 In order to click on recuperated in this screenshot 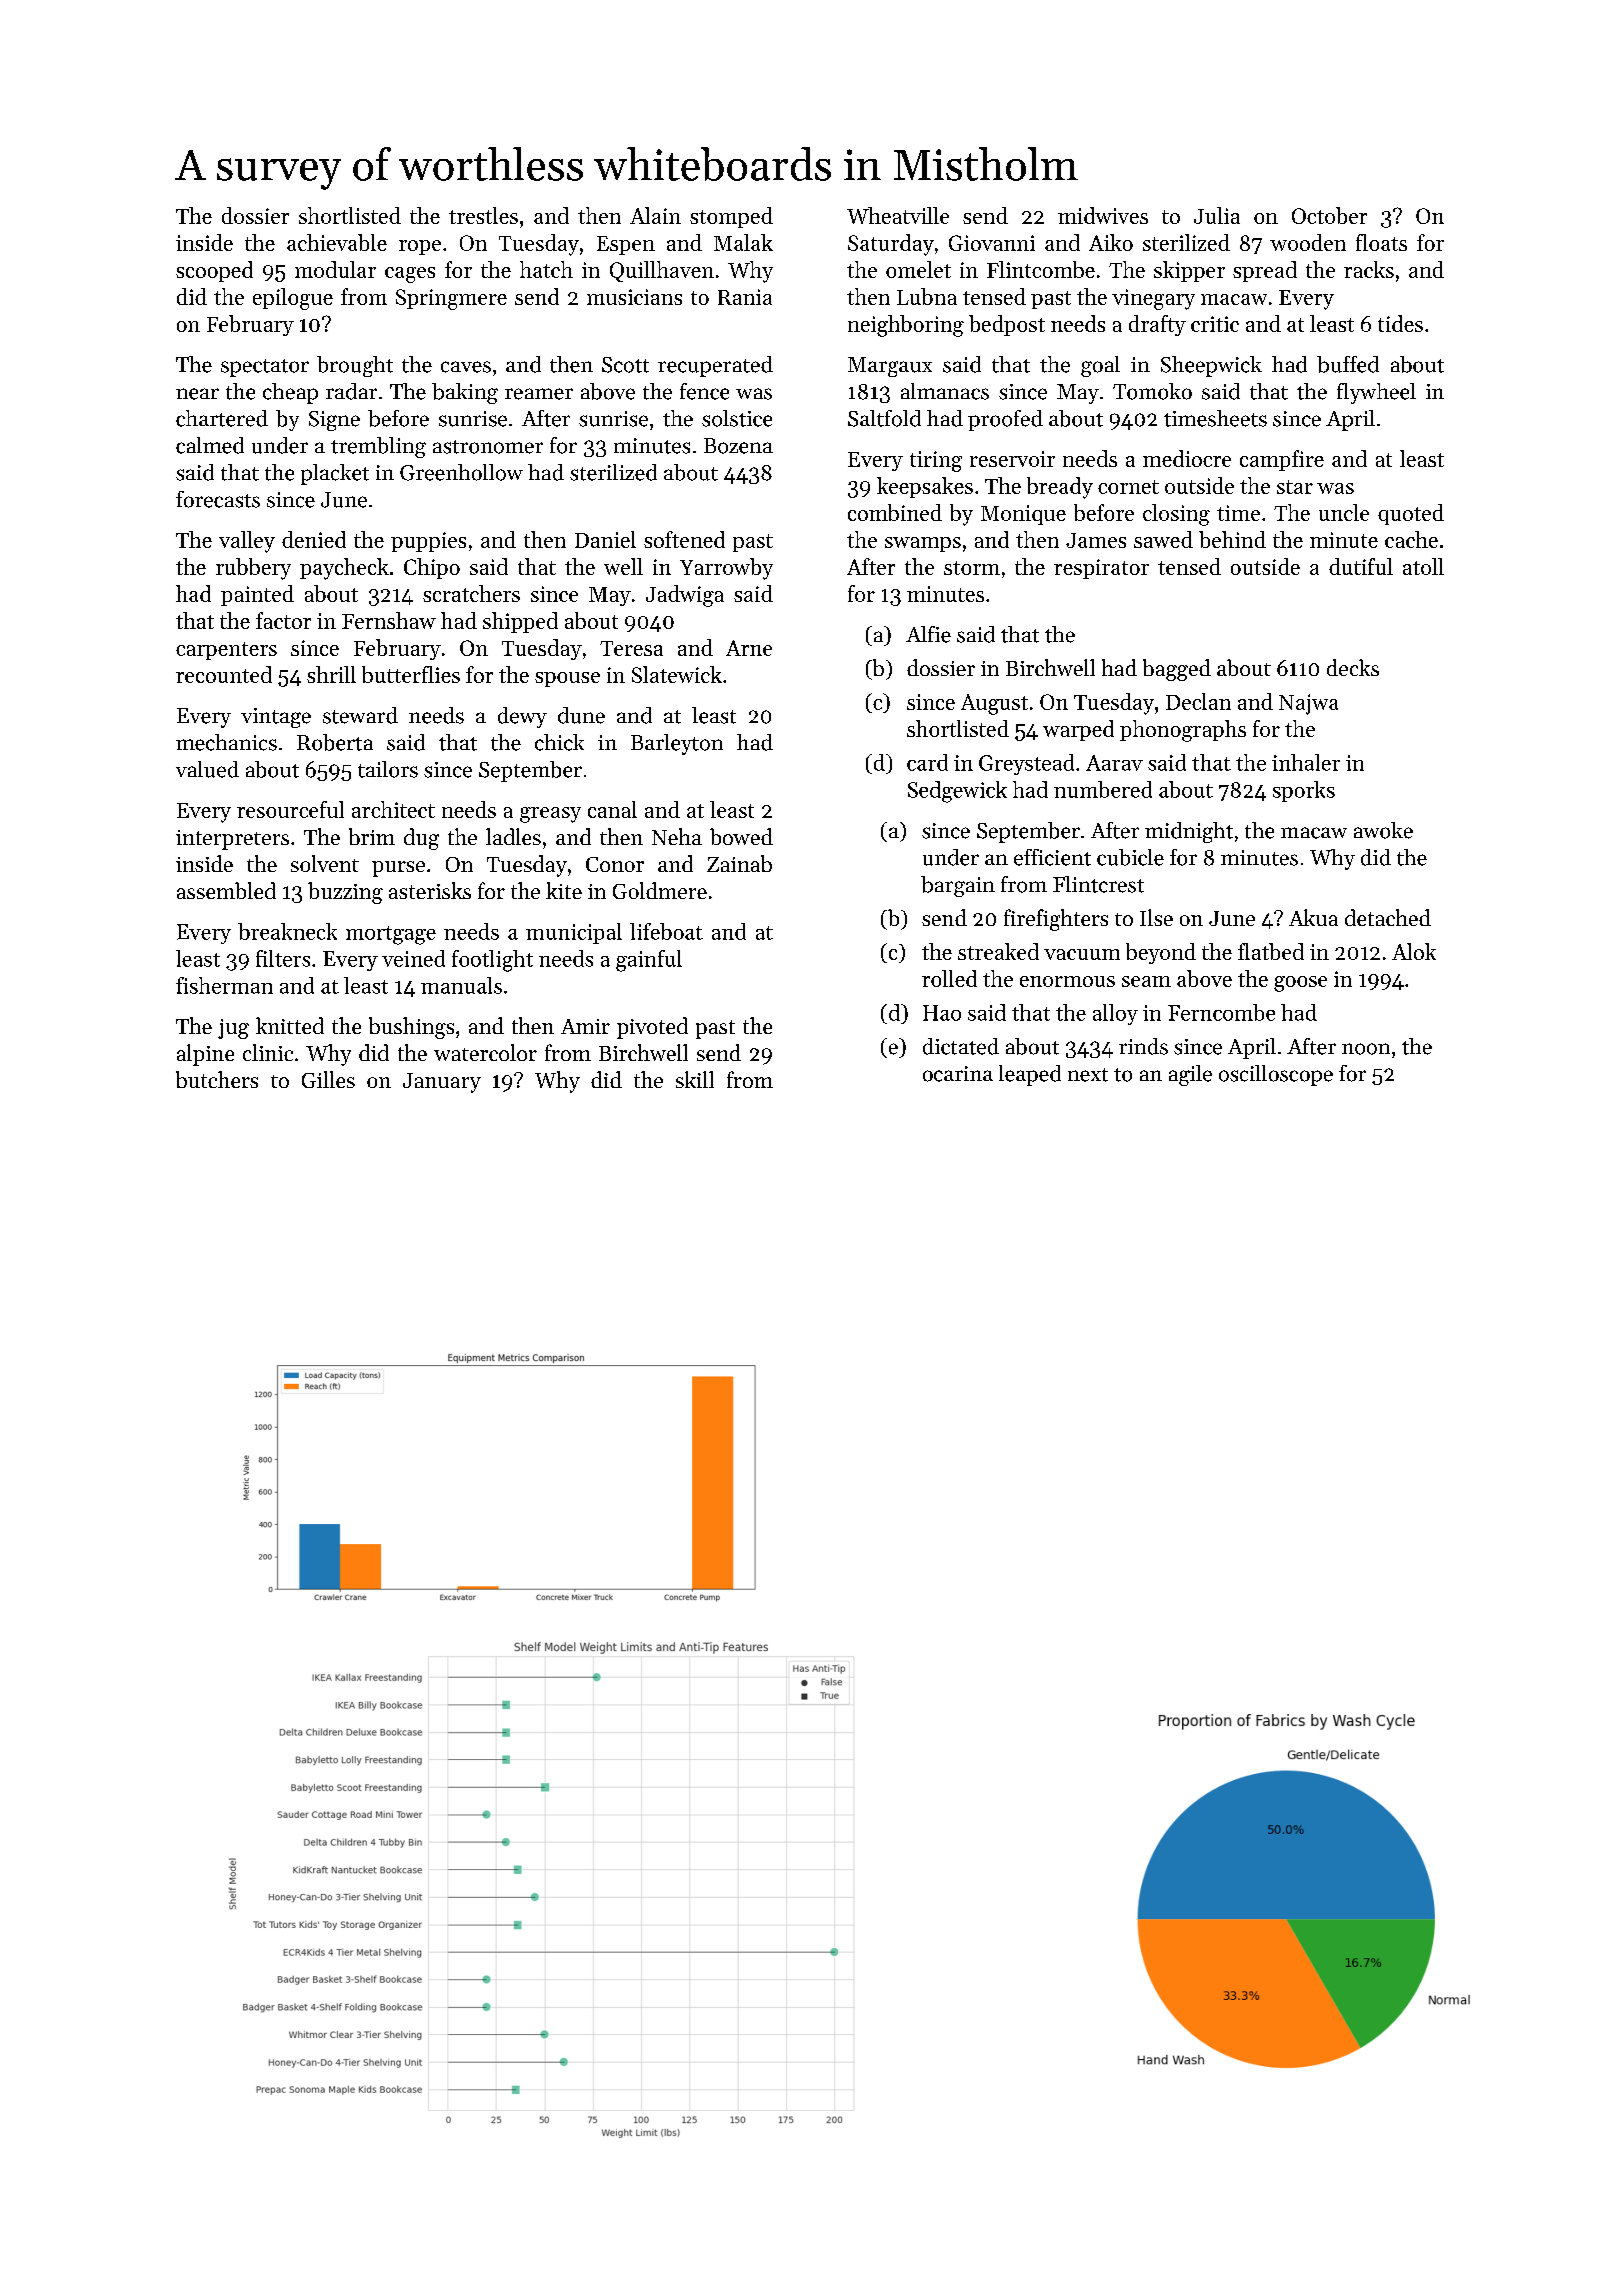, I will do `click(715, 366)`.
